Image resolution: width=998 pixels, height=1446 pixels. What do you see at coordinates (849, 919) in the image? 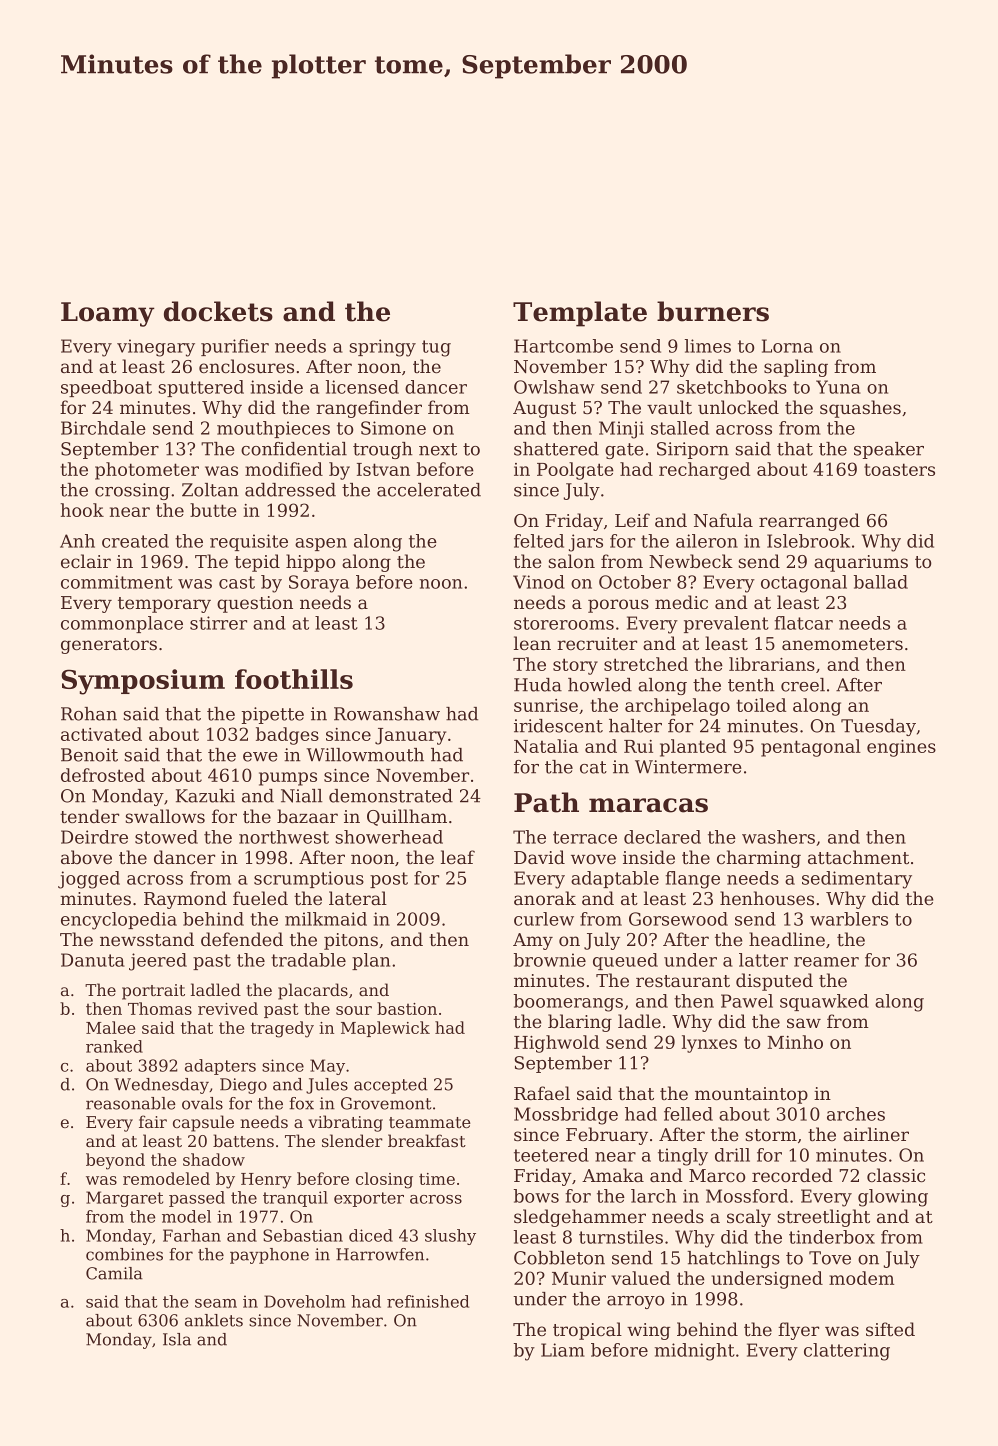
I see `warblers` at bounding box center [849, 919].
